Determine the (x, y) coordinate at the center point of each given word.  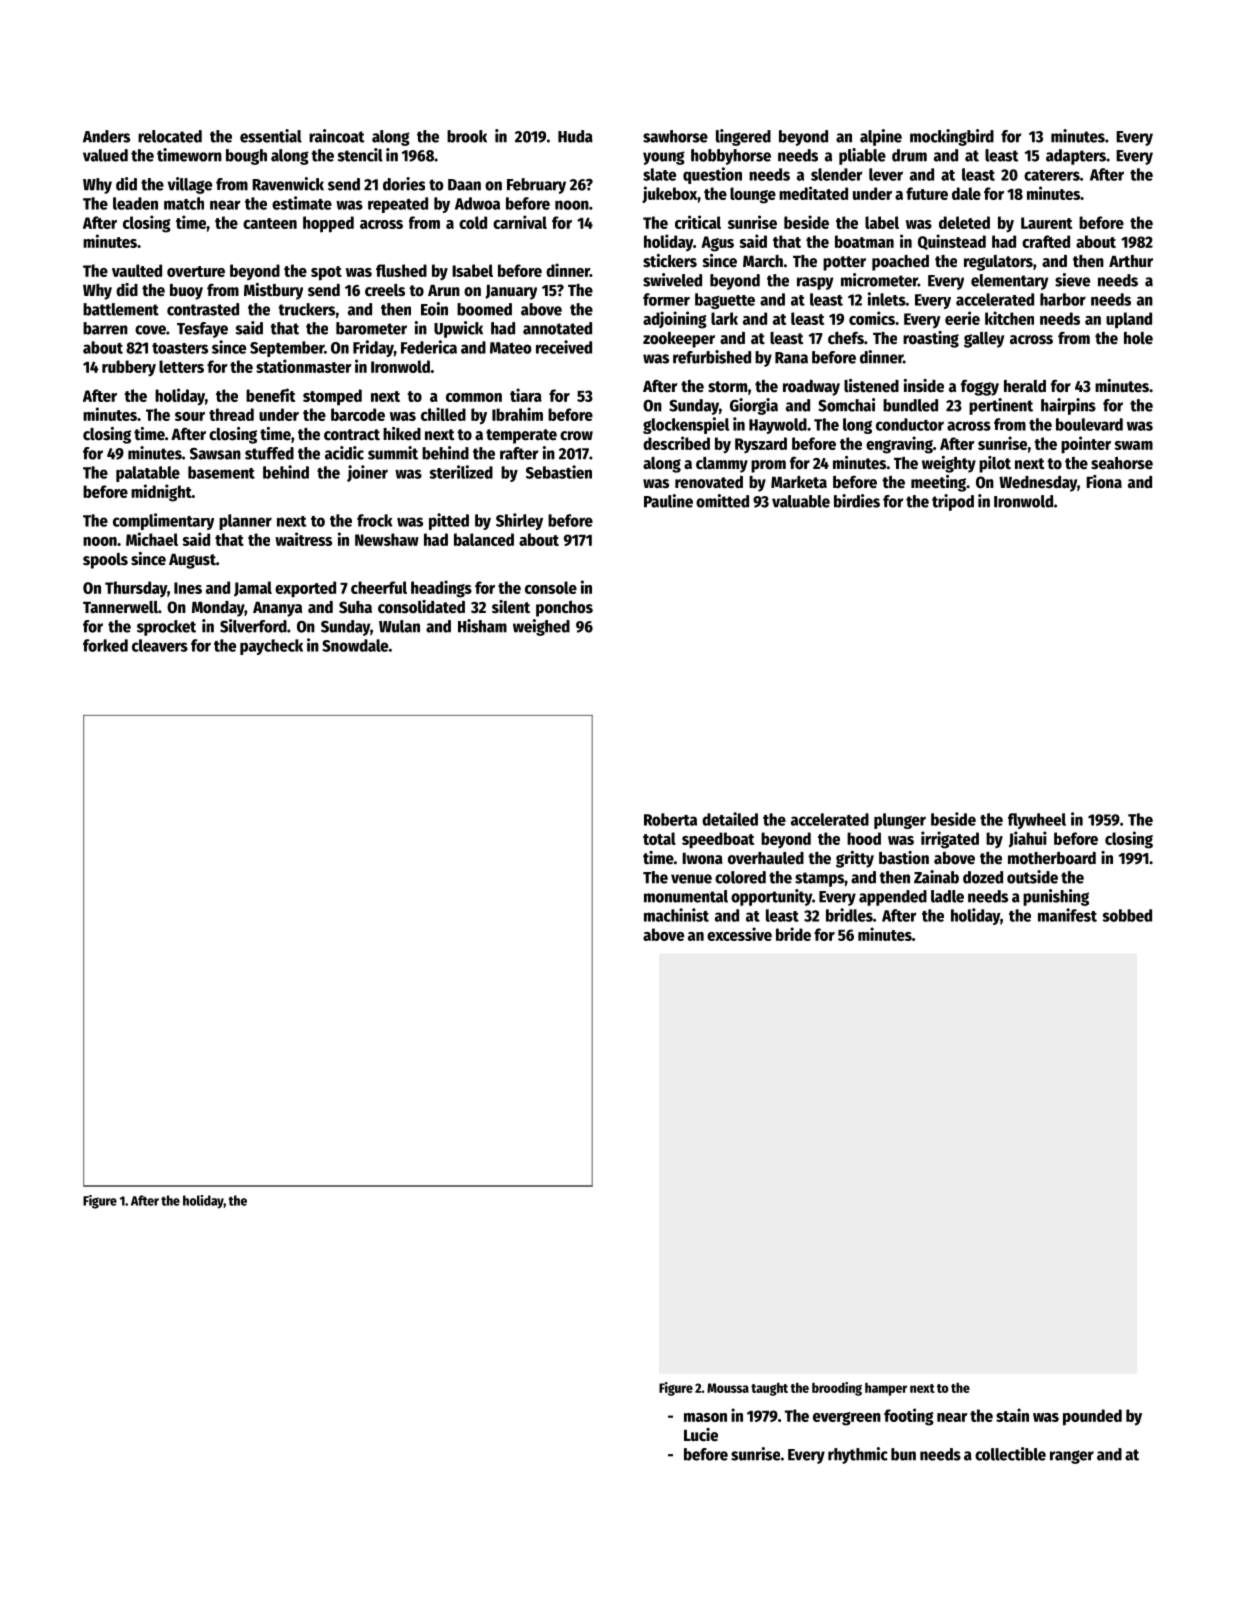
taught (769, 1389)
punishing (1056, 897)
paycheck (271, 647)
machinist (676, 915)
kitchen (1009, 318)
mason (705, 1417)
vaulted (137, 270)
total (659, 838)
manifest (1067, 915)
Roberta (670, 819)
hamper (886, 1389)
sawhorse (675, 136)
